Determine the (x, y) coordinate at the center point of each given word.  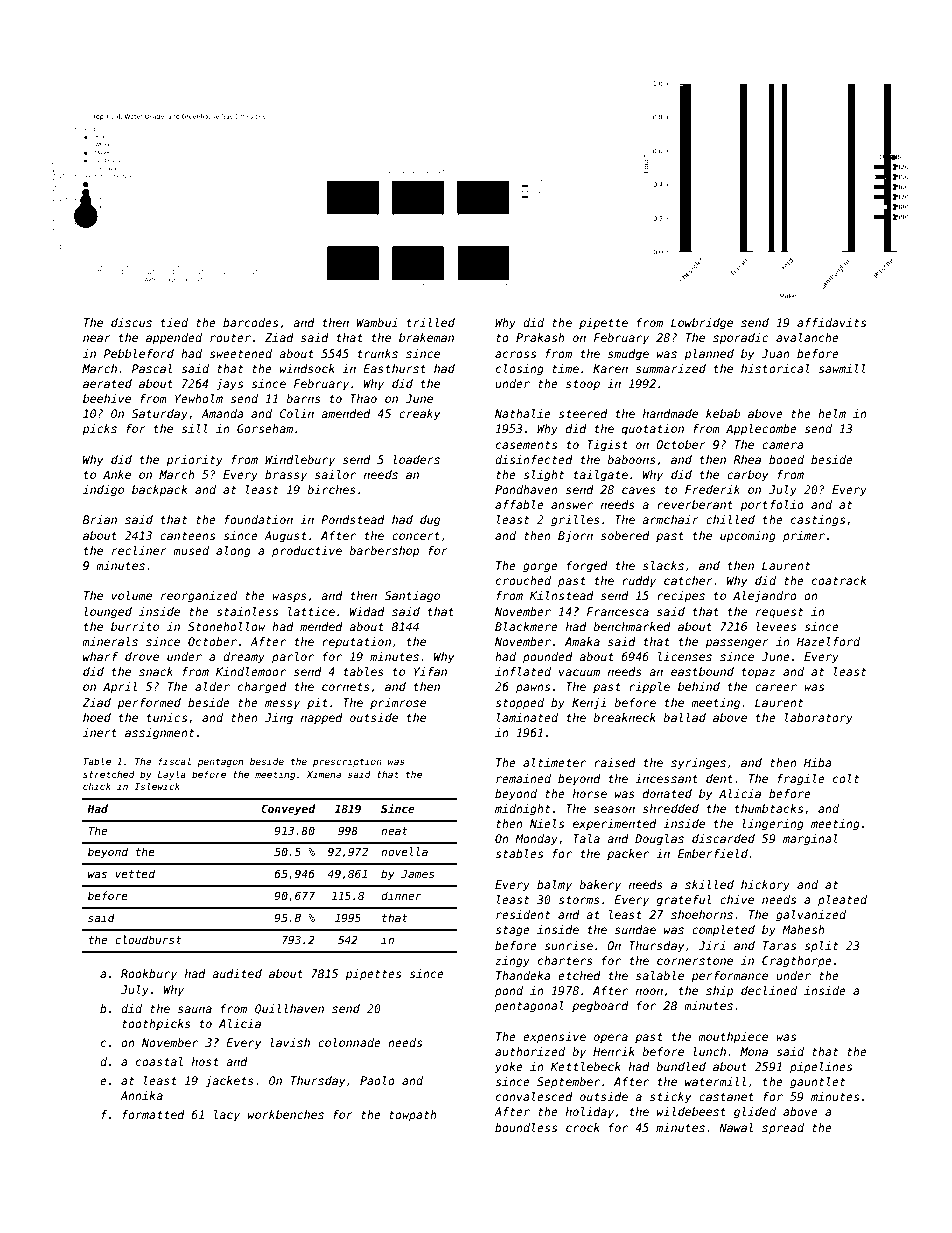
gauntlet (817, 1083)
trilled (431, 322)
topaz (759, 673)
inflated (523, 671)
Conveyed (288, 810)
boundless (526, 1127)
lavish (290, 1042)
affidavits (831, 322)
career (776, 687)
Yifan (430, 671)
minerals (110, 641)
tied (174, 322)
